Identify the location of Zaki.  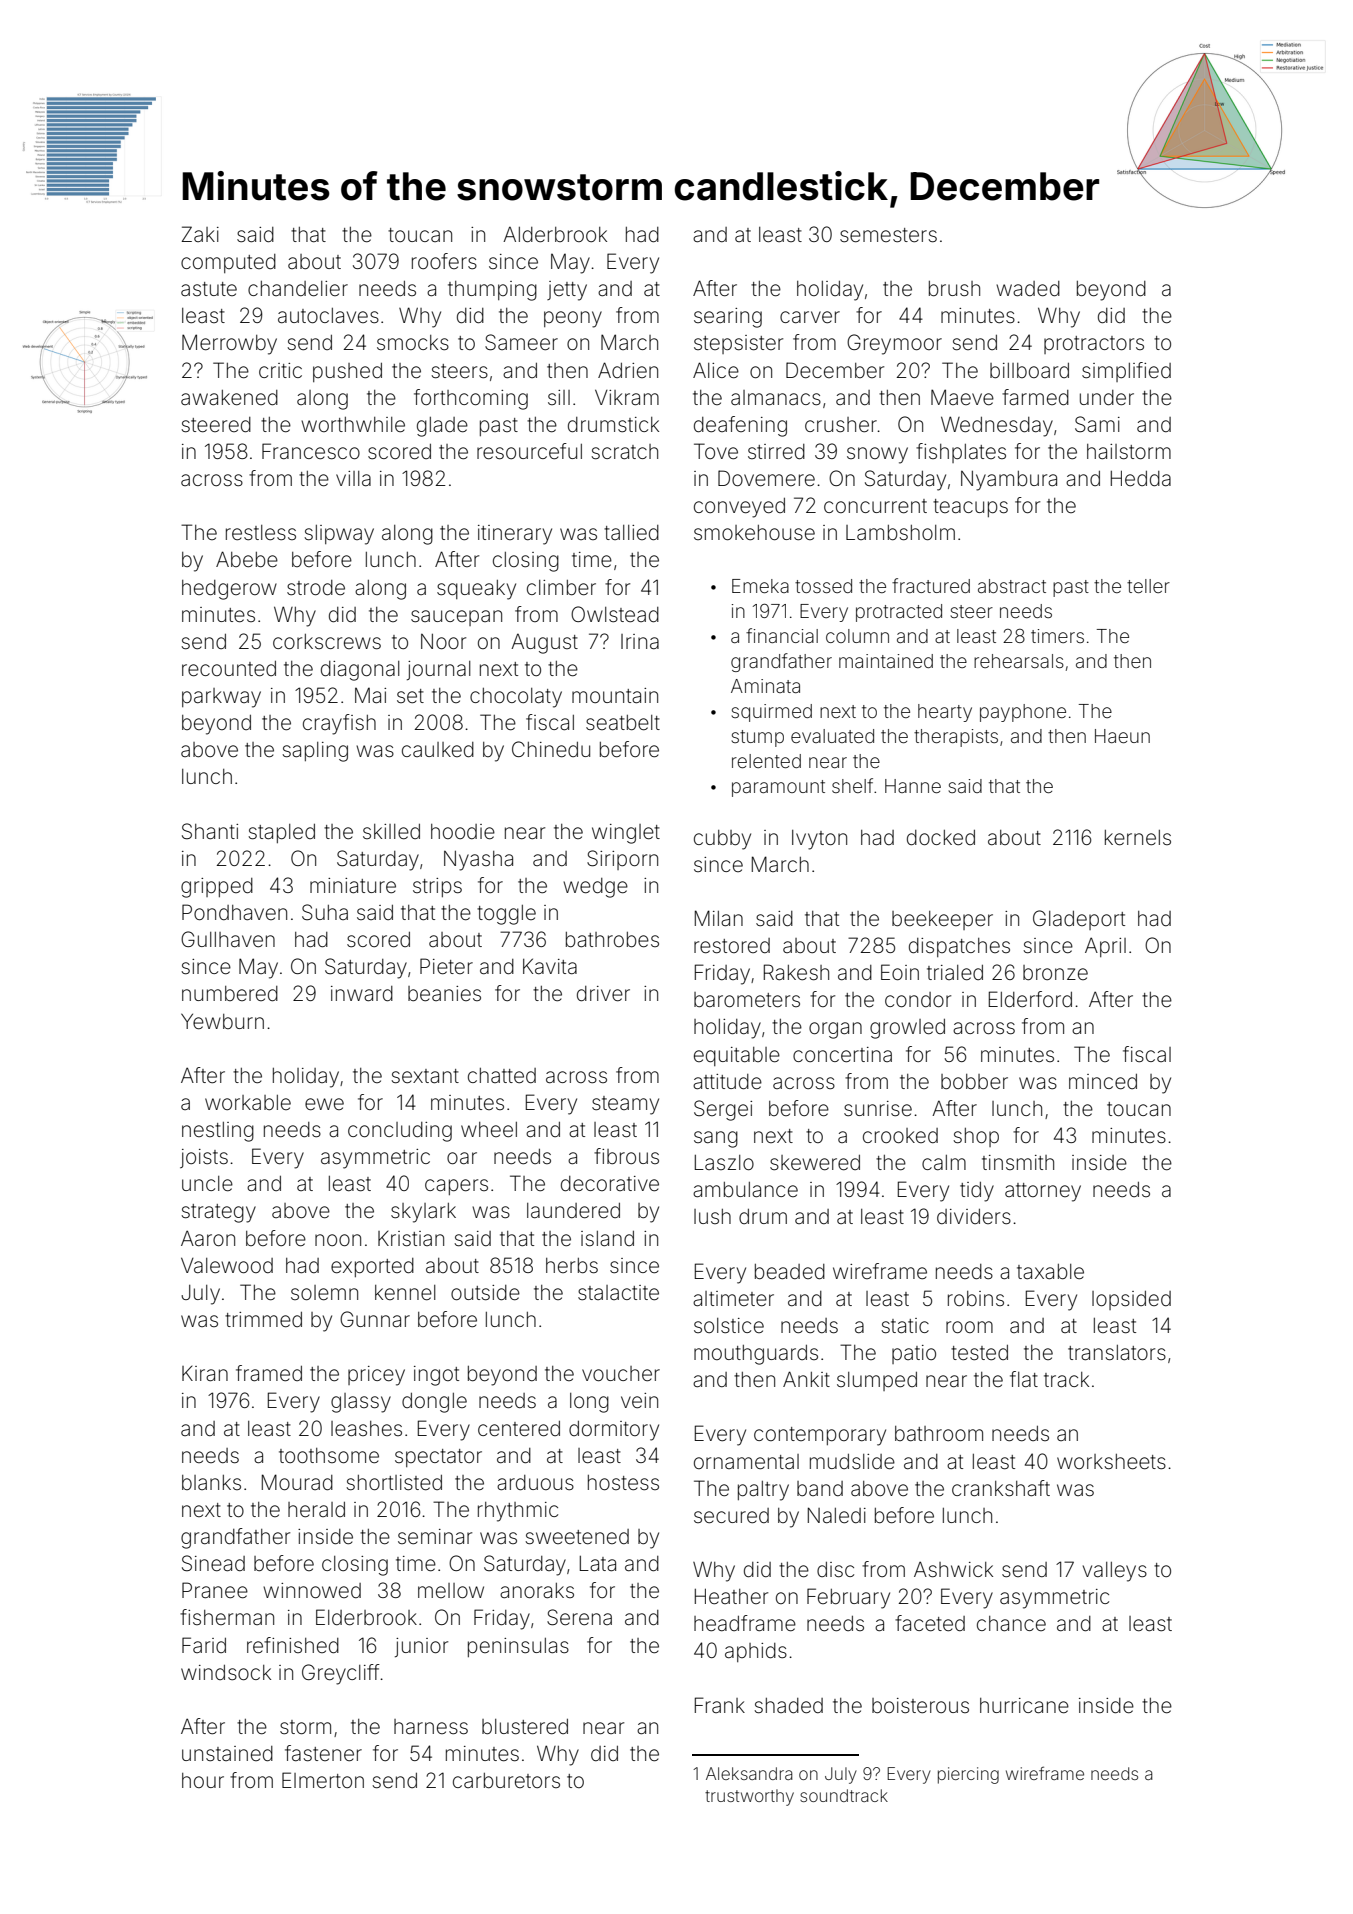
(200, 234).
